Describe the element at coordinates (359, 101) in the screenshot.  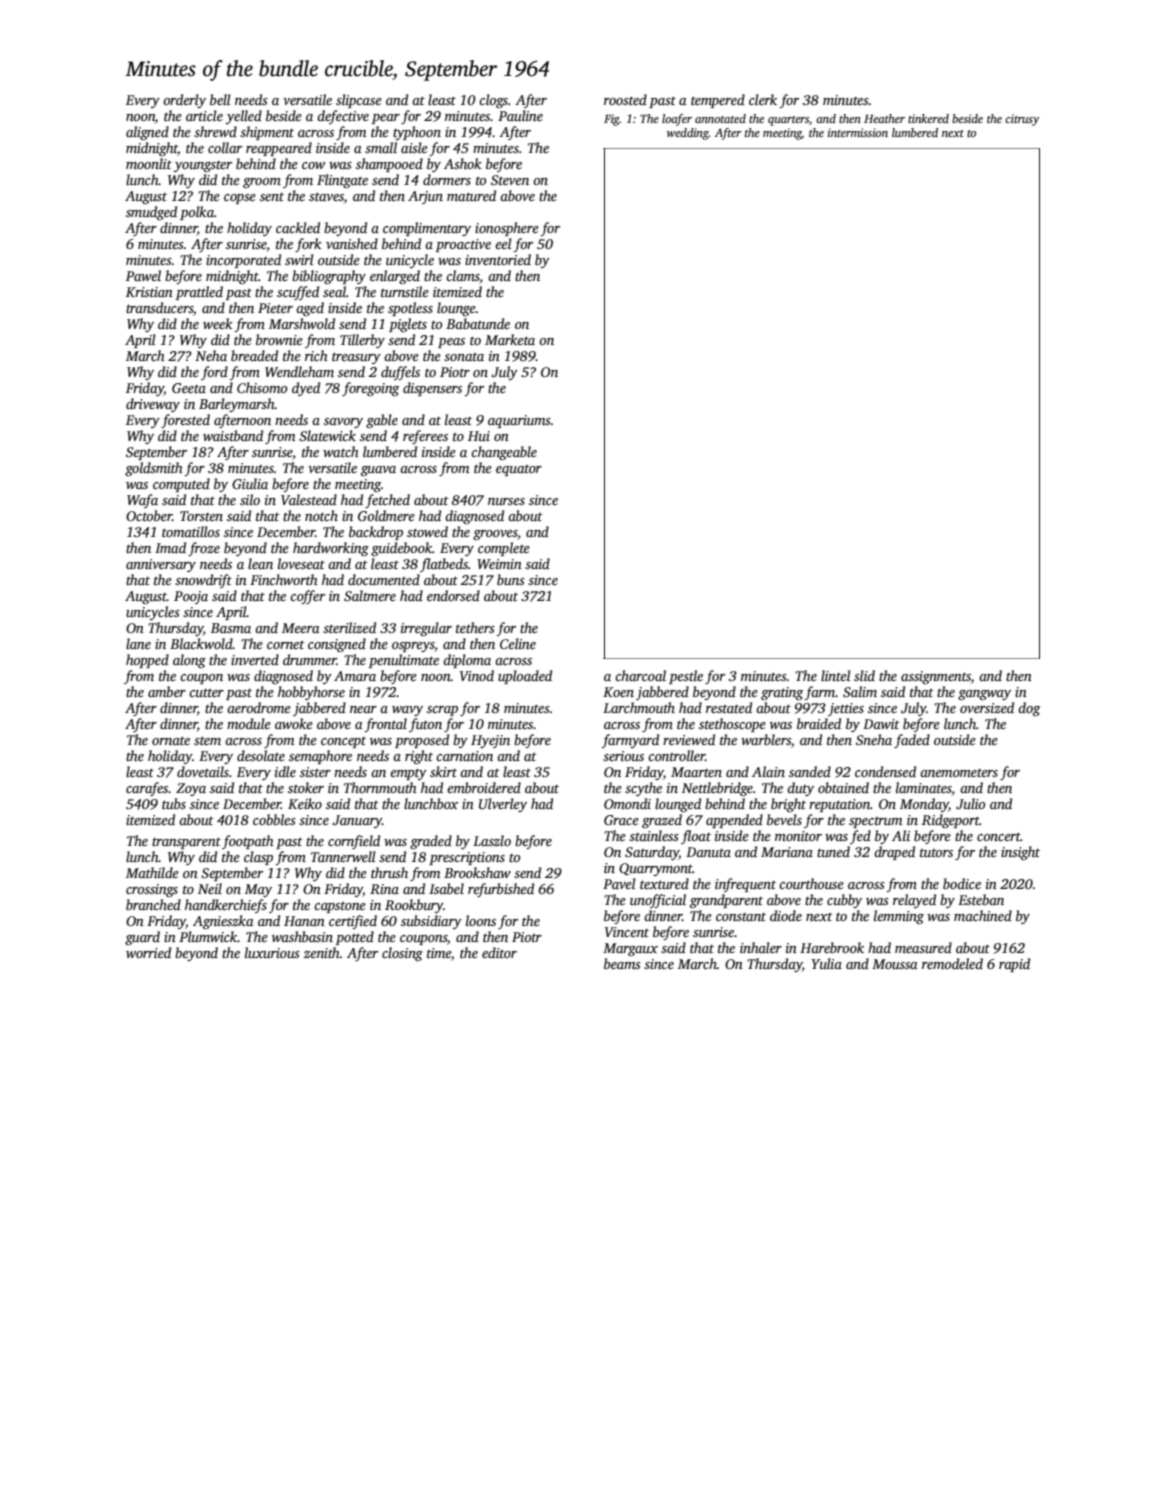
I see `slipcase` at that location.
